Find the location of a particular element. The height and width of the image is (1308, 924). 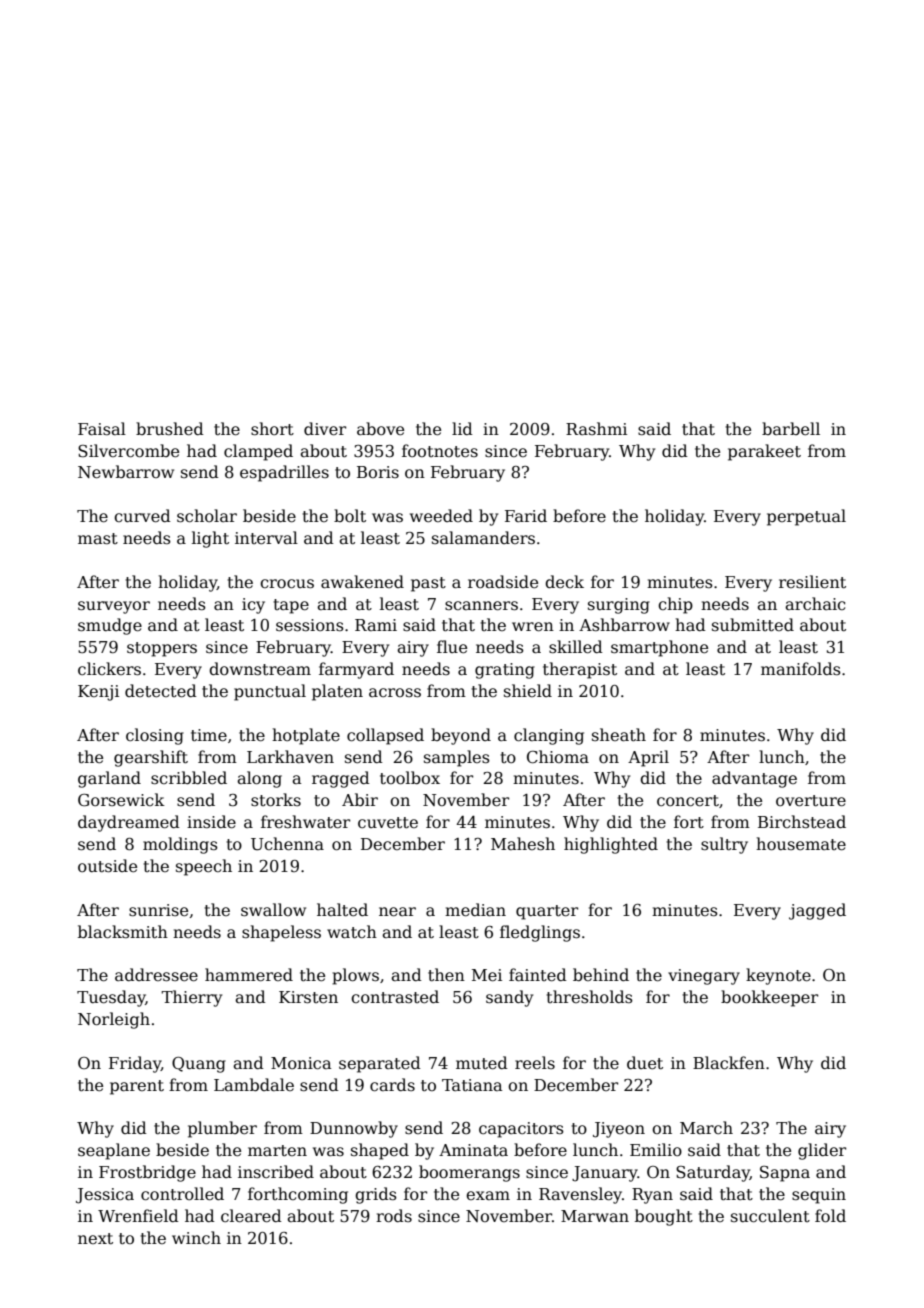

clickers is located at coordinates (109, 669).
